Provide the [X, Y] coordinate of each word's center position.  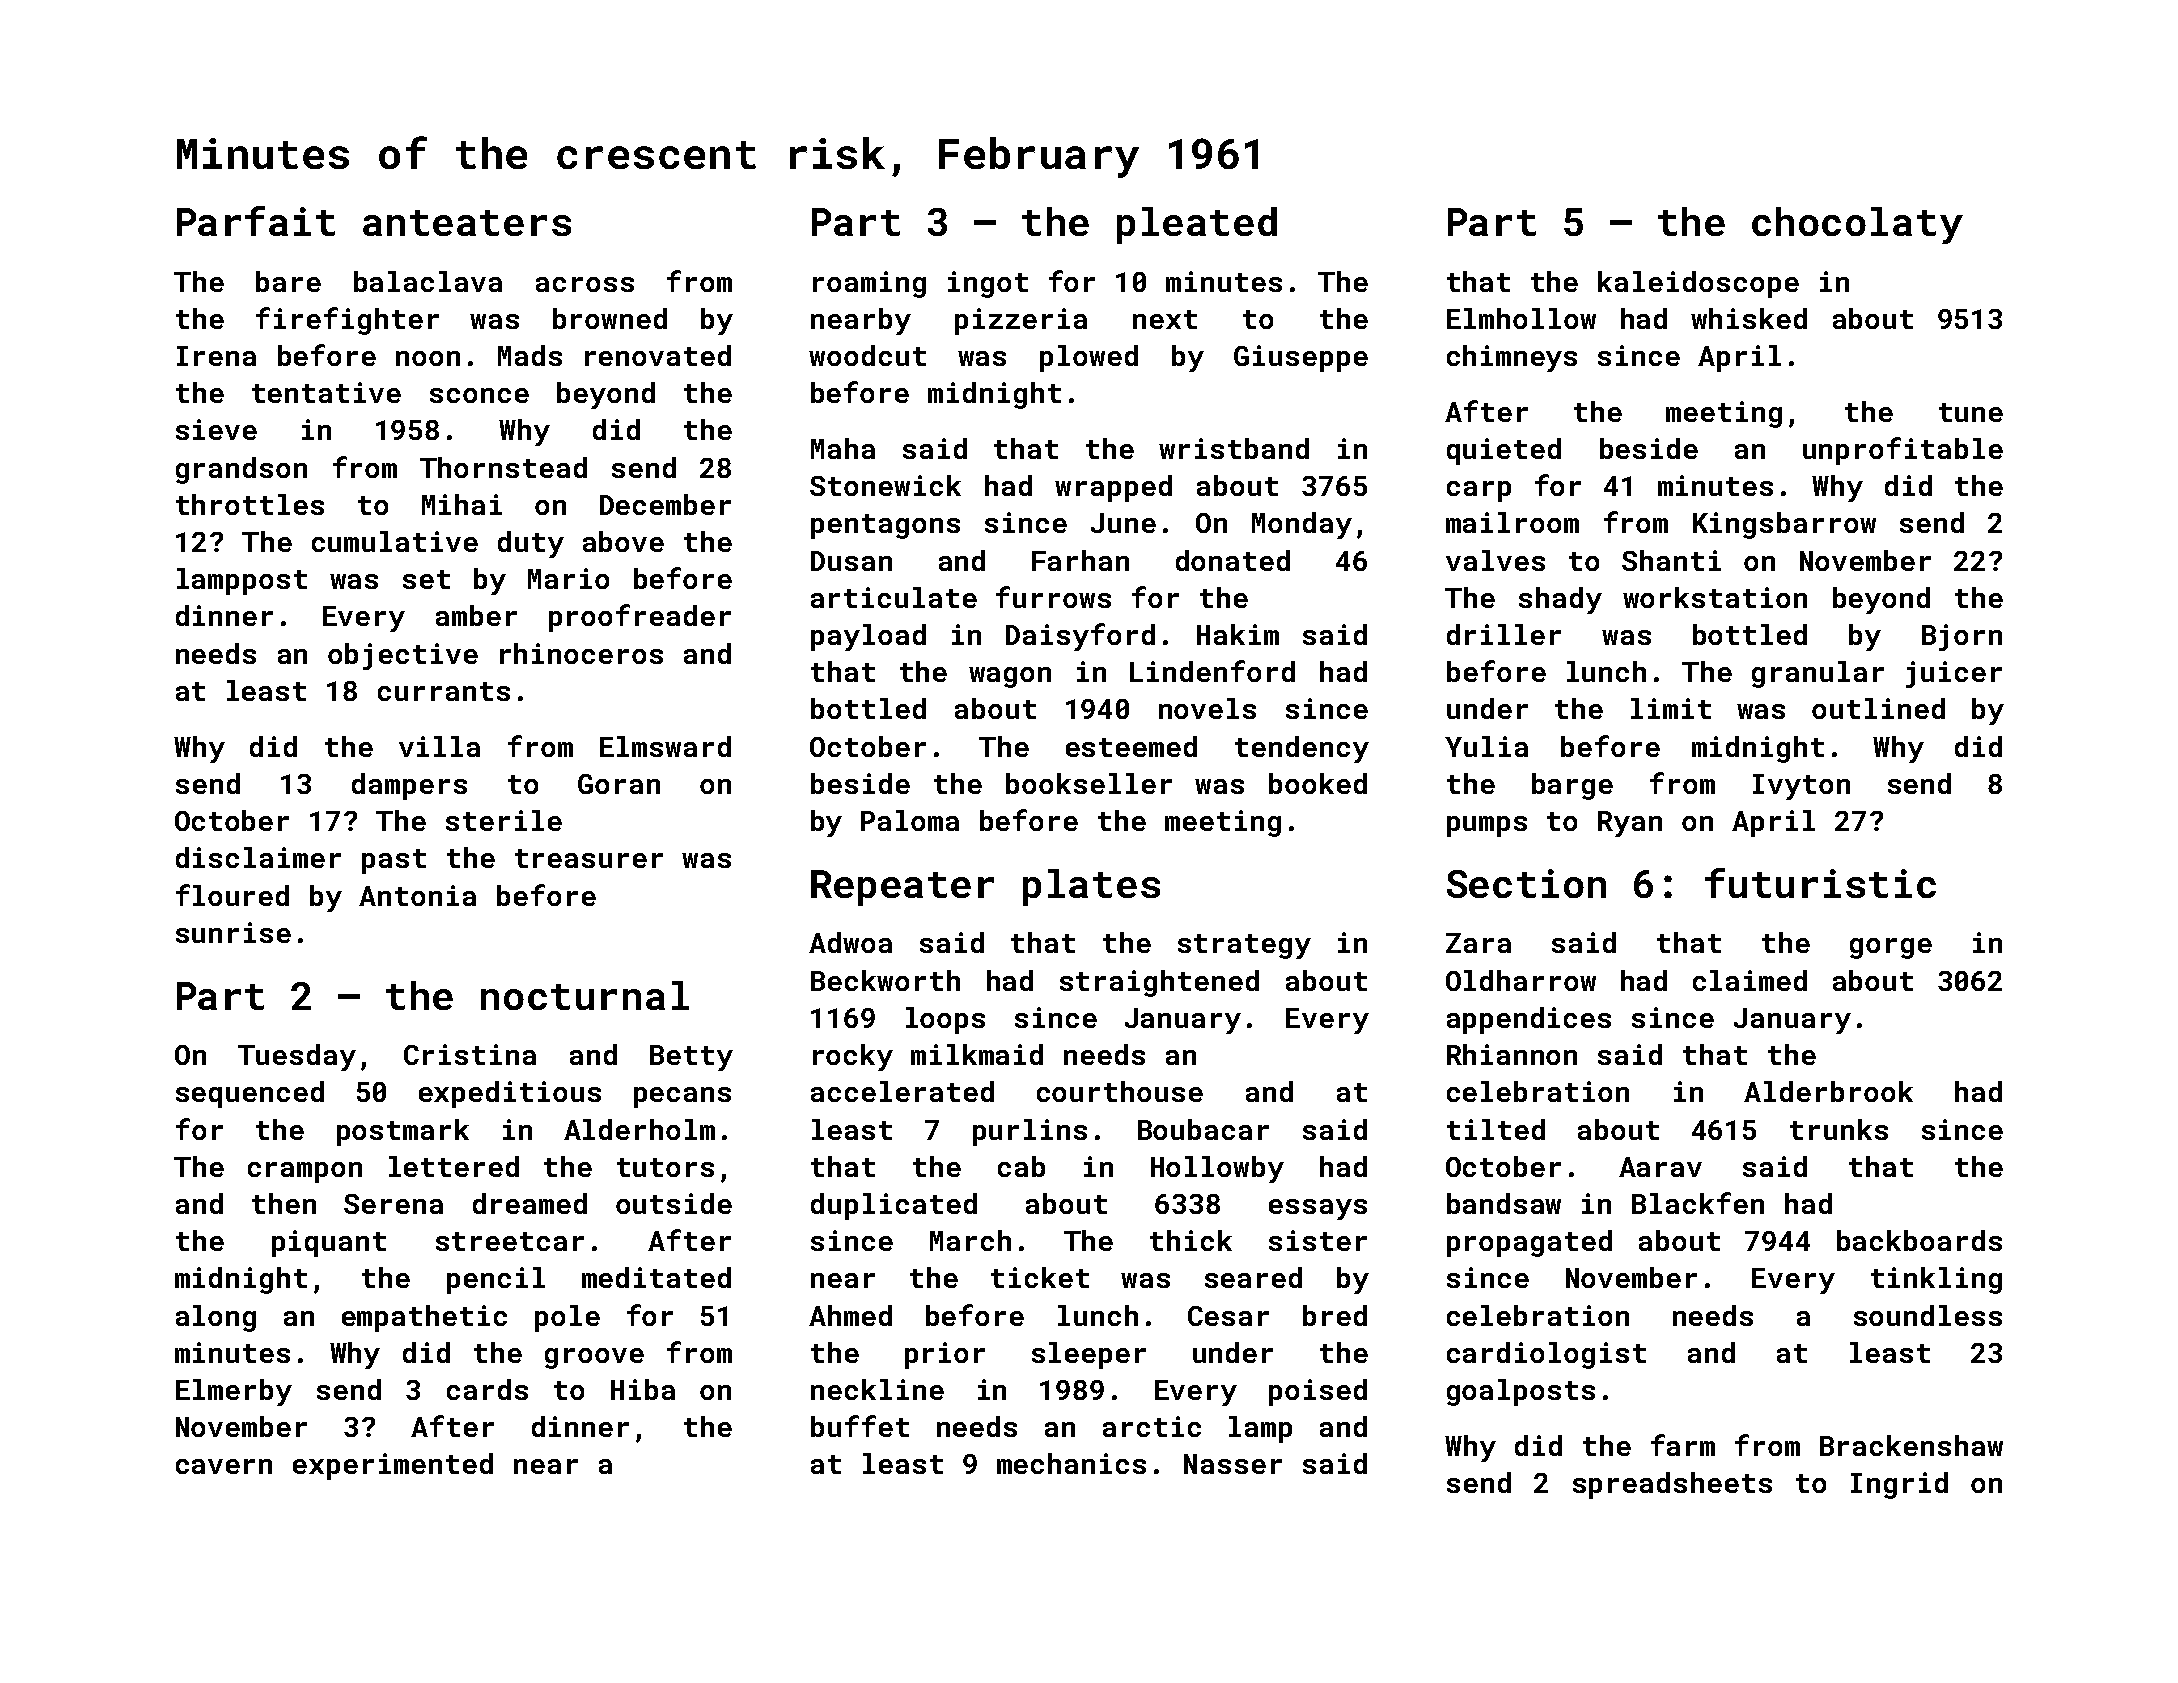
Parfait [256, 221]
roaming [869, 284]
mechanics [1071, 1463]
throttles [250, 504]
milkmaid [977, 1054]
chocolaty [1857, 225]
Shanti [1671, 560]
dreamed [530, 1203]
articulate [894, 597]
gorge [1891, 948]
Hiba [643, 1389]
